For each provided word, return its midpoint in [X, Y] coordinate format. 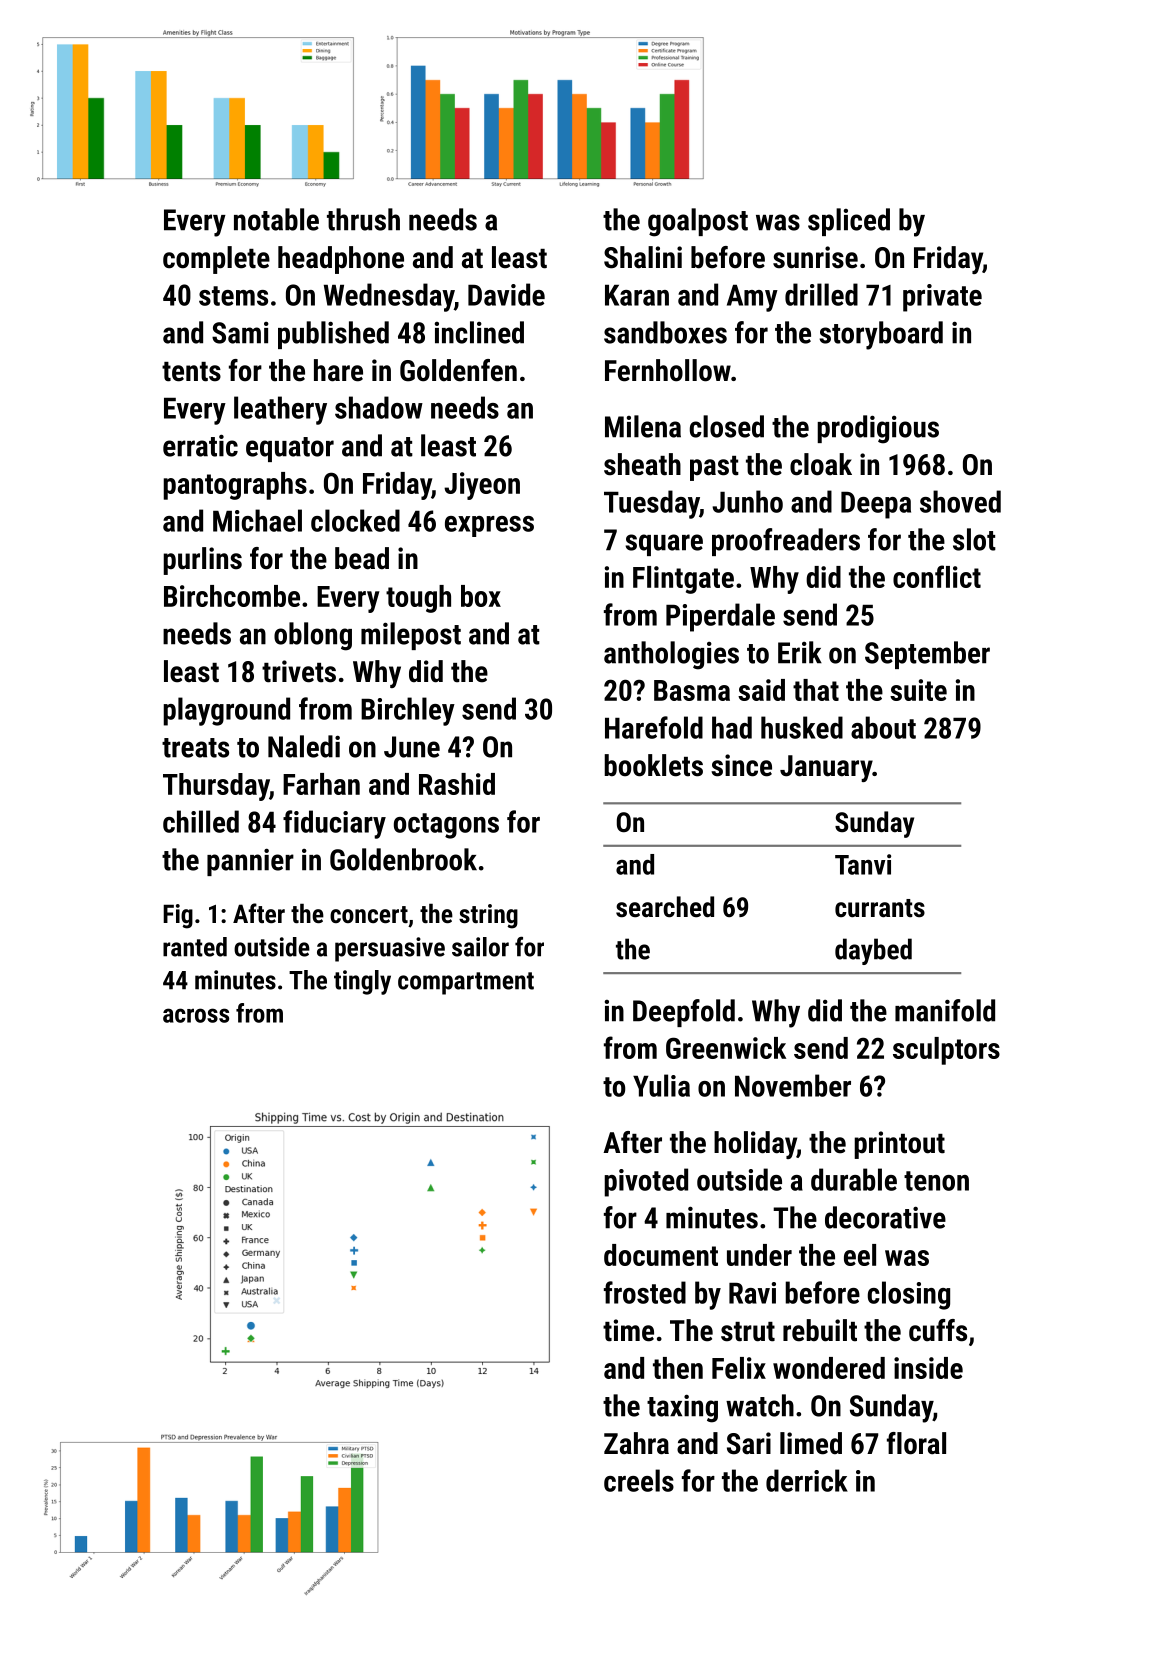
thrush [363, 219]
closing [909, 1295]
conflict [937, 576]
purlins [202, 561]
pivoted [646, 1182]
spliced [849, 222]
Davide [506, 294]
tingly [362, 982]
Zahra [636, 1443]
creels [639, 1480]
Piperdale [720, 617]
